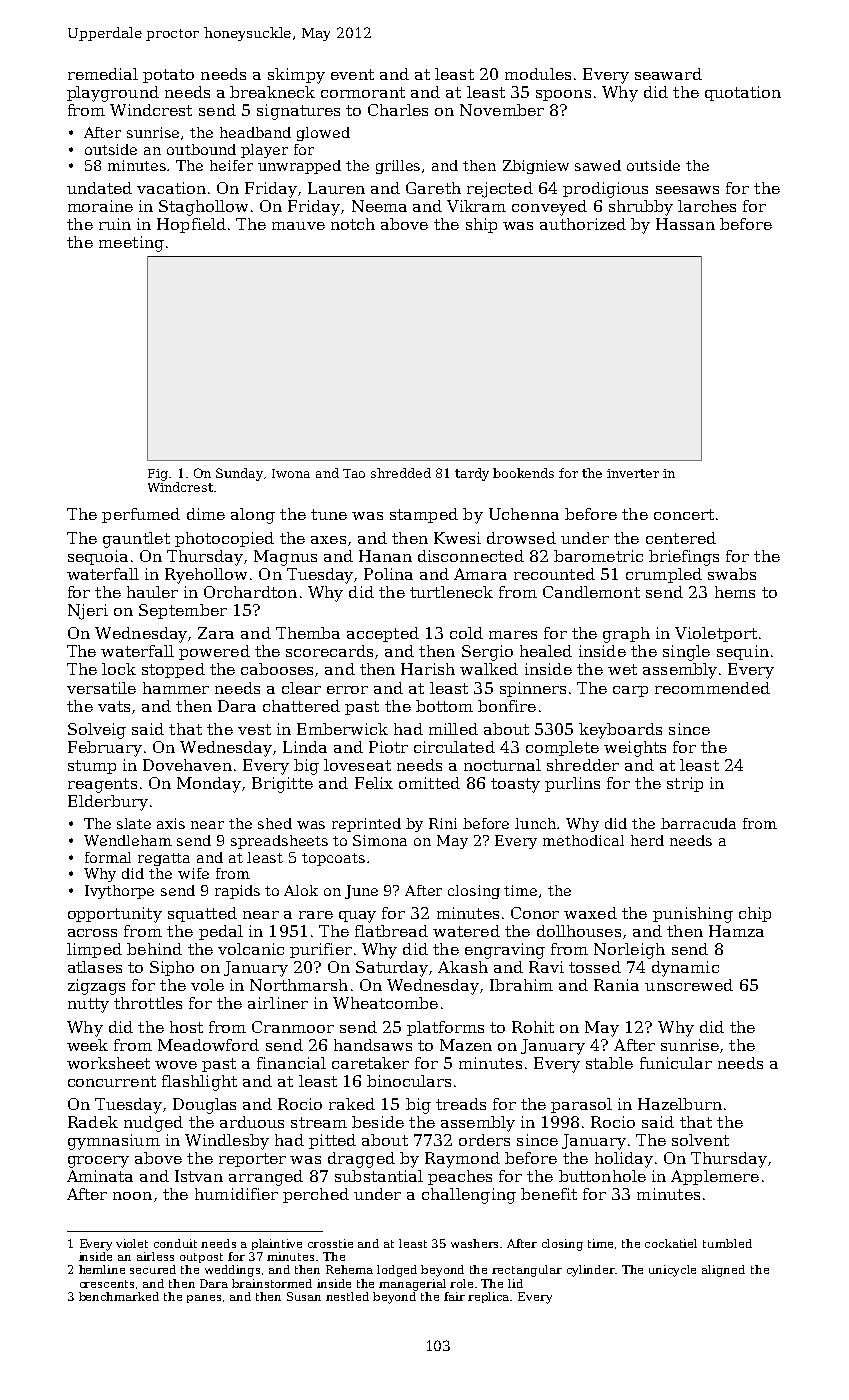 This screenshot has width=849, height=1400. What do you see at coordinates (712, 688) in the screenshot?
I see `recommended` at bounding box center [712, 688].
